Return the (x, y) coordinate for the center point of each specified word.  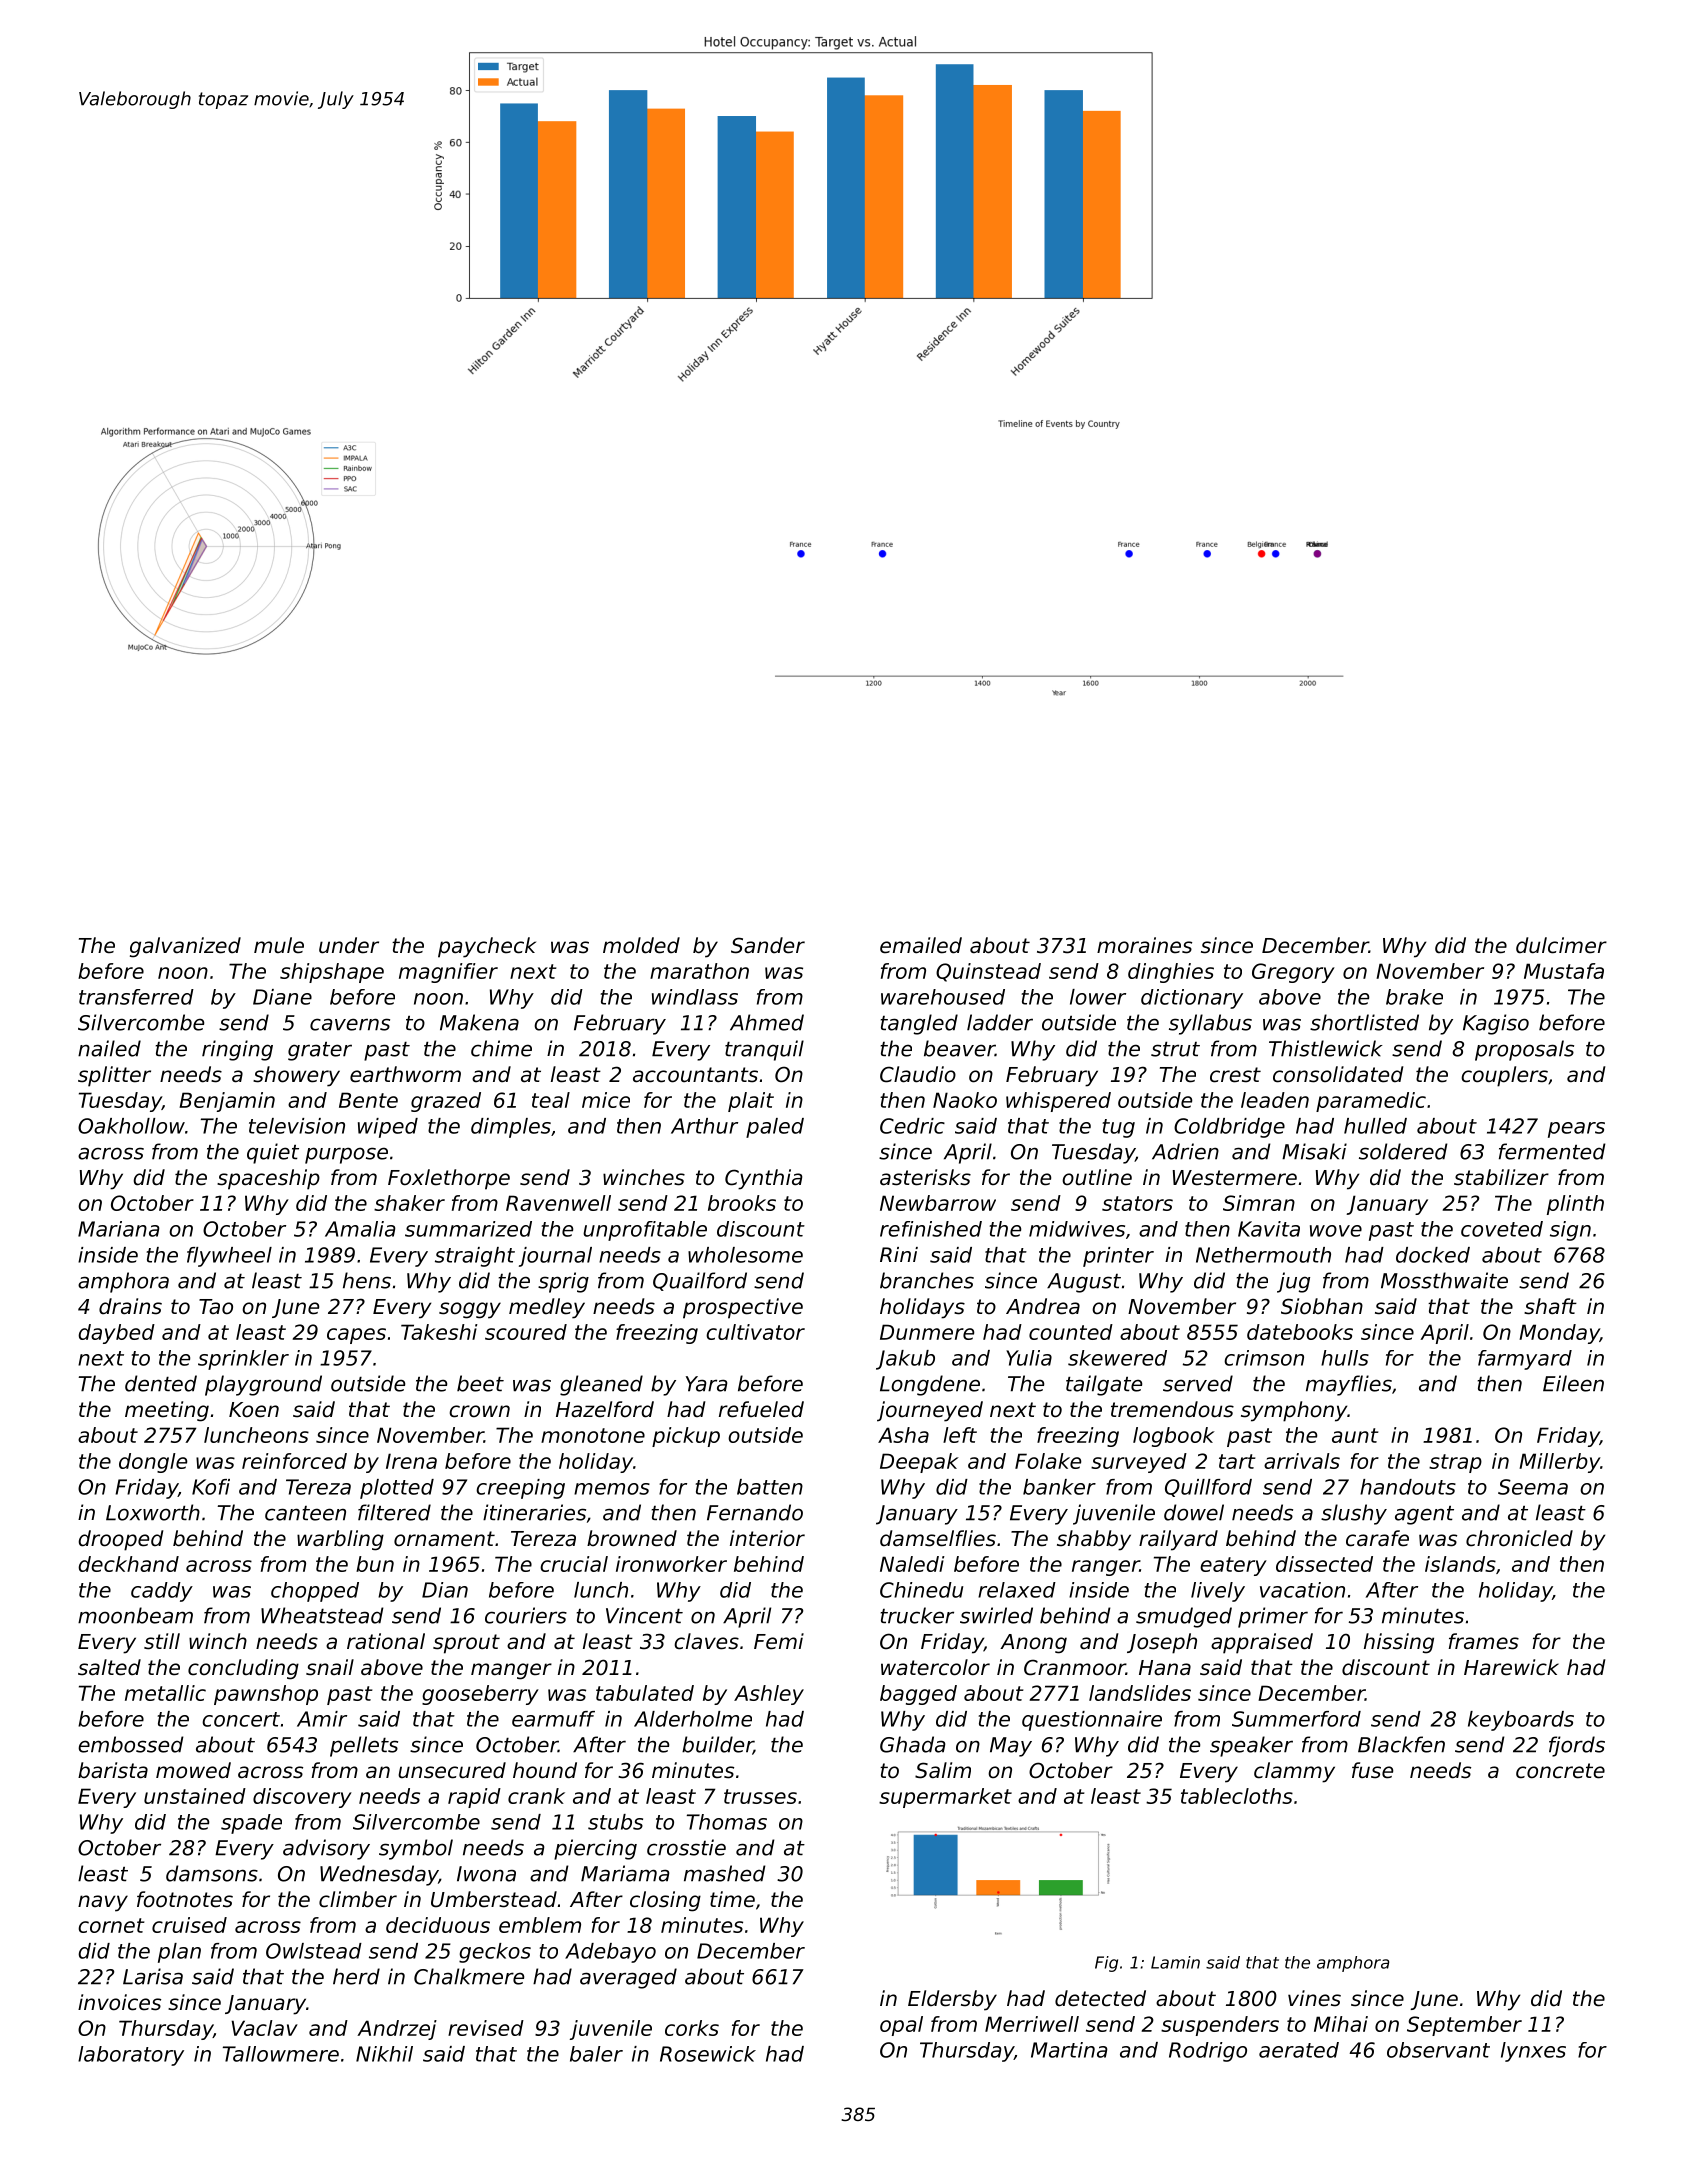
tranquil (764, 1050)
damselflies (938, 1538)
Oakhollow (131, 1126)
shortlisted (1364, 1022)
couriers (526, 1615)
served (1198, 1383)
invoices (119, 2002)
